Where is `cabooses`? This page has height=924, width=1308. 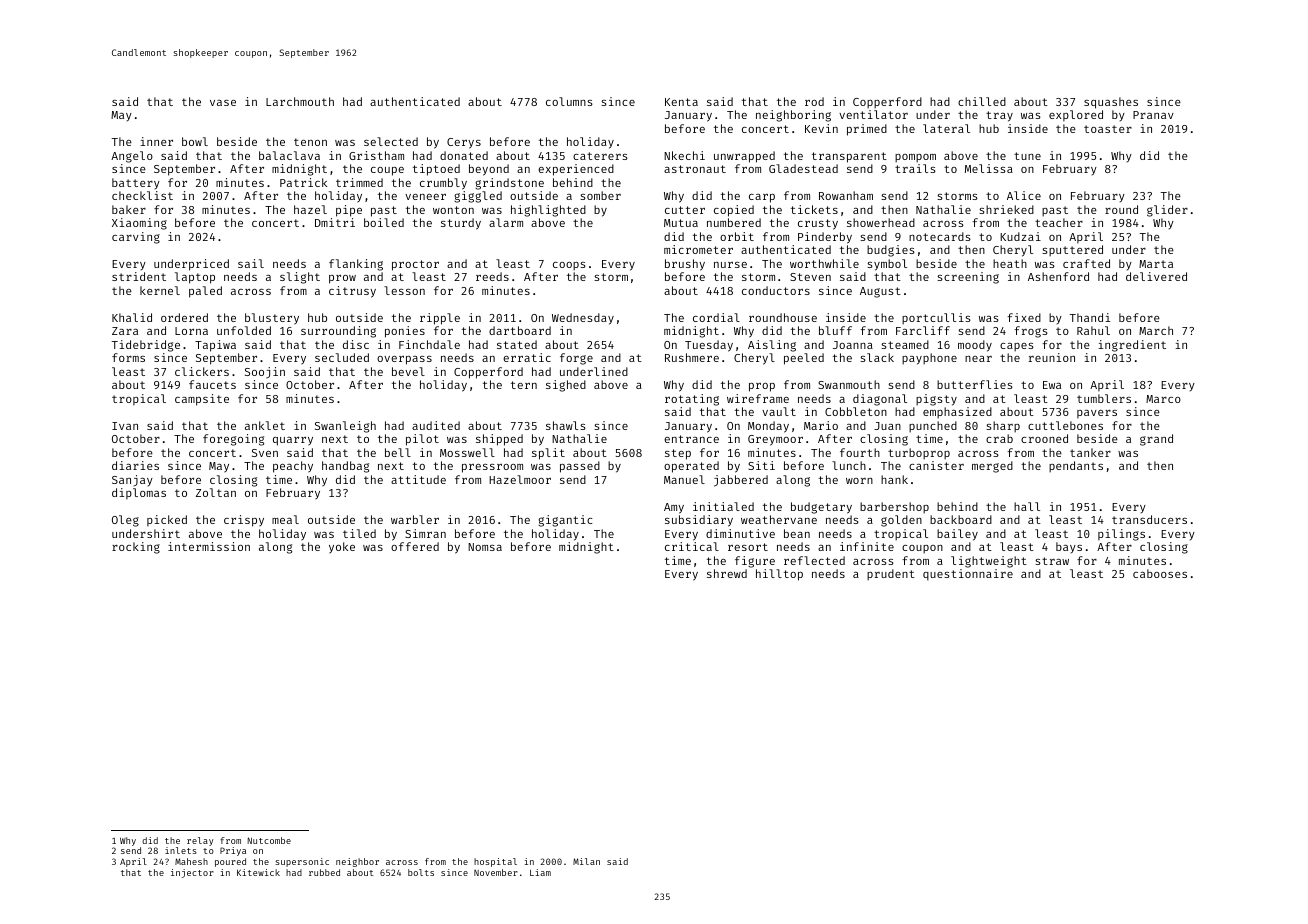
cabooses is located at coordinates (1160, 573).
